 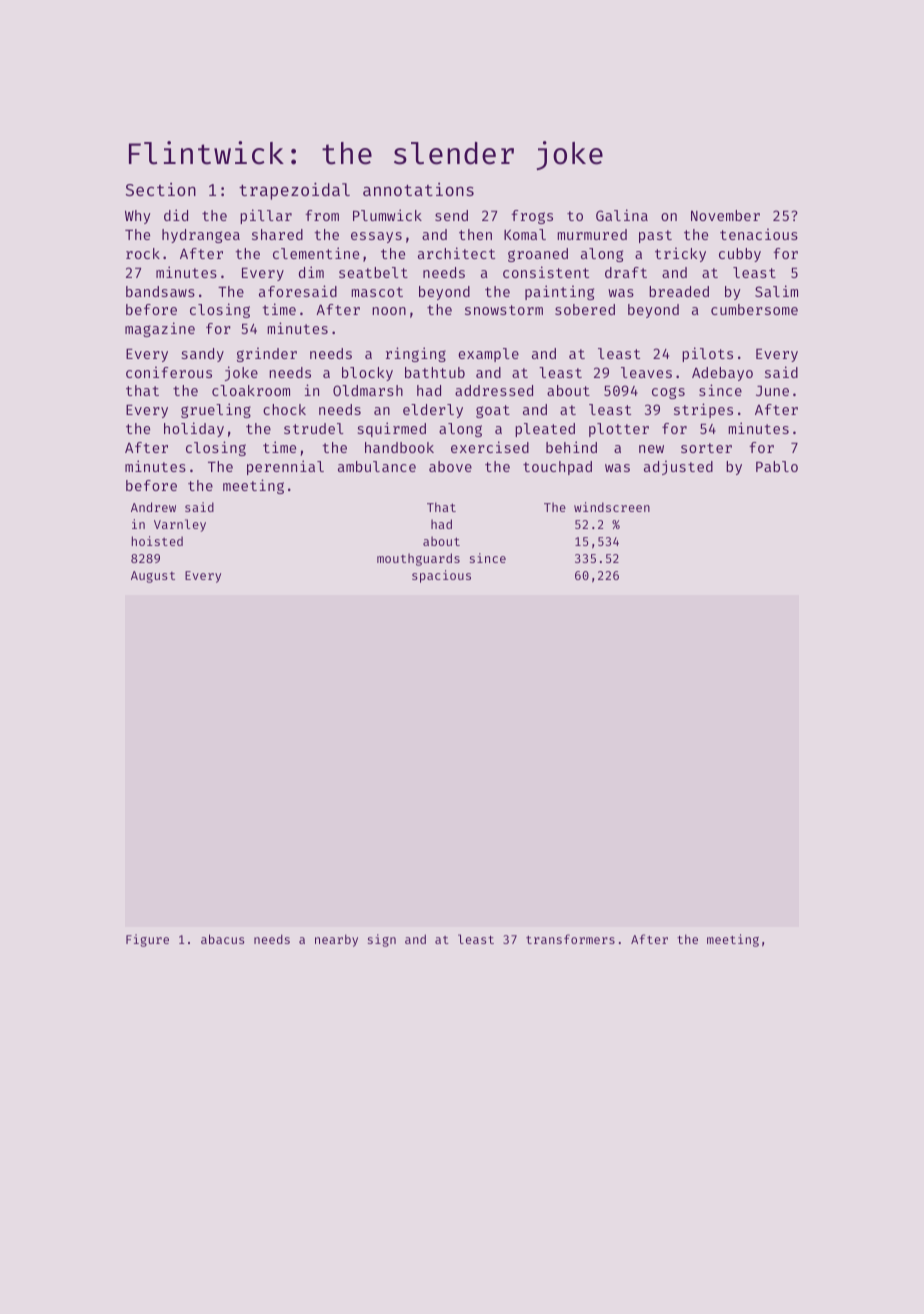 I want to click on Why, so click(x=138, y=217).
